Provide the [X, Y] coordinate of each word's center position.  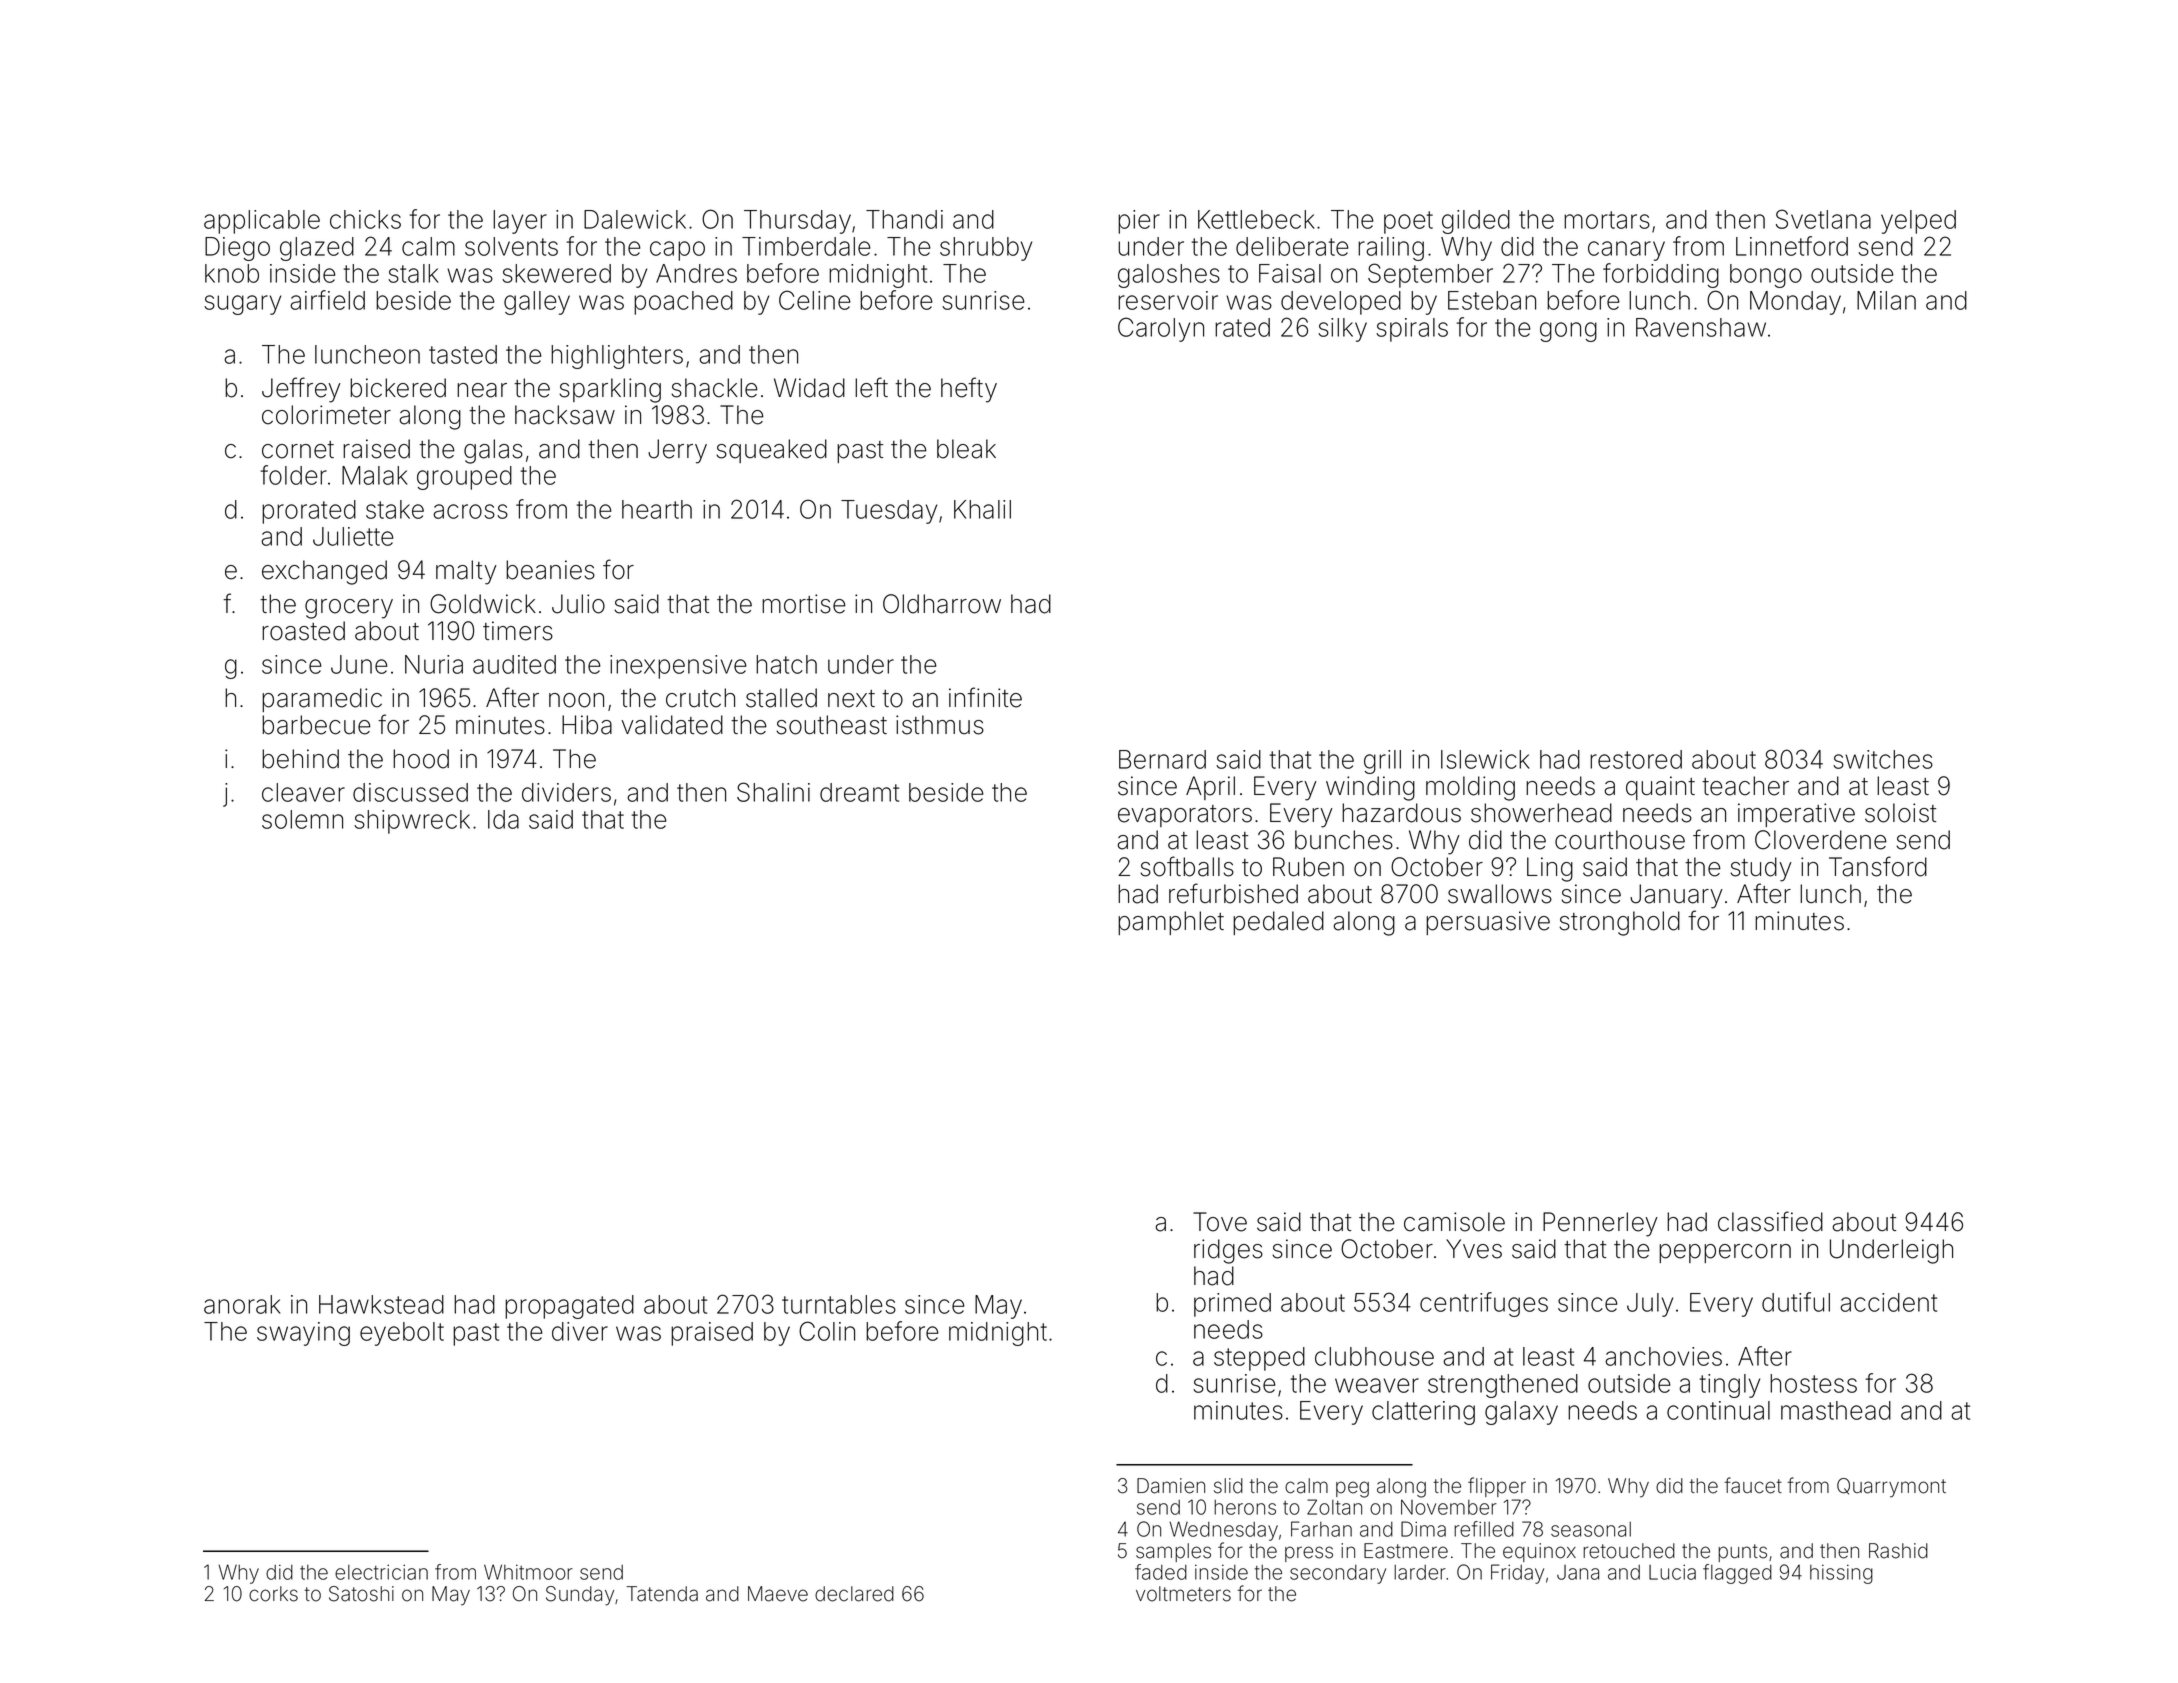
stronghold [1619, 923]
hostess [1813, 1383]
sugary [242, 305]
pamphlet [1171, 923]
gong [1568, 332]
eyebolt [402, 1334]
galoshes [1169, 276]
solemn [302, 819]
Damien [1171, 1486]
